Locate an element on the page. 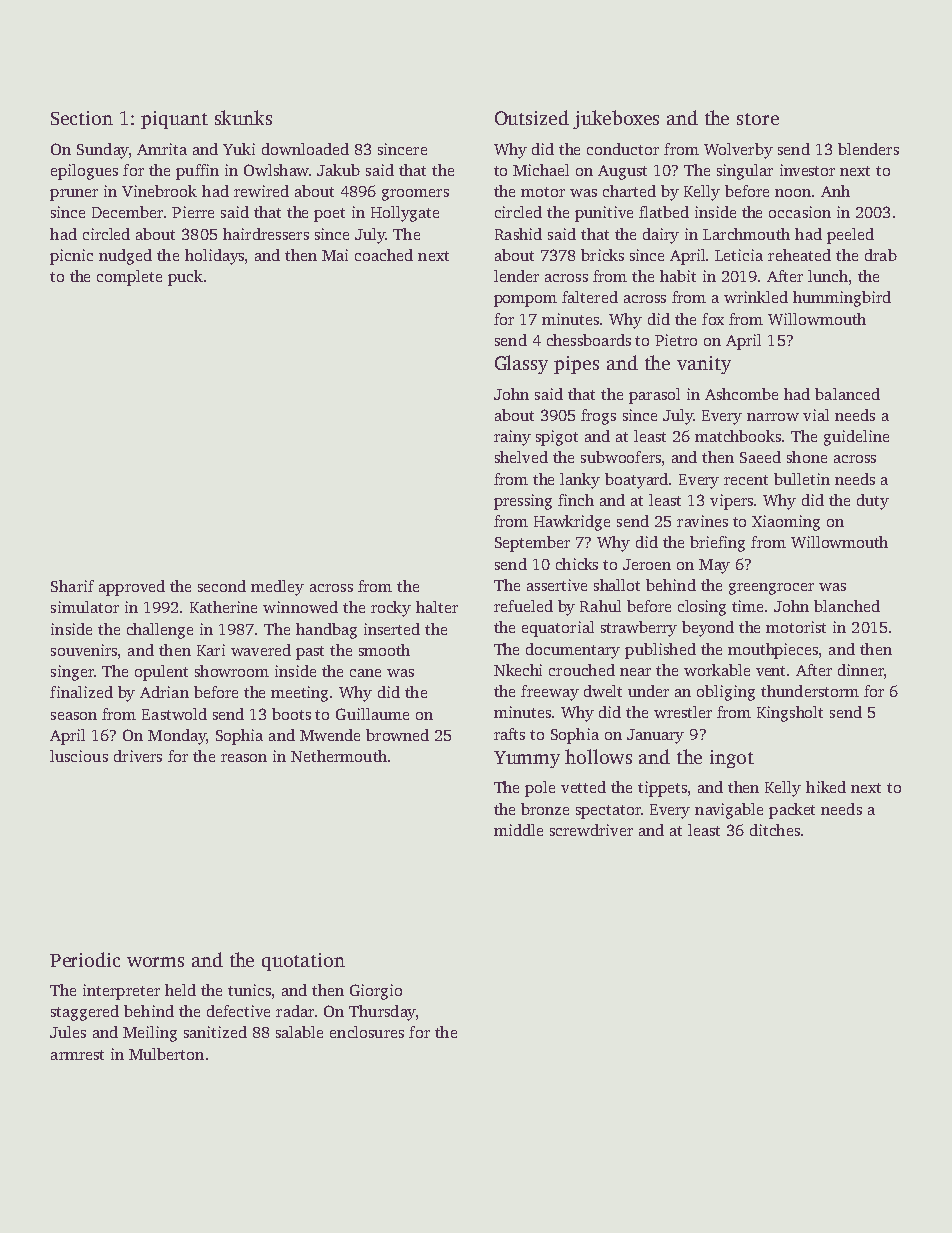 The image size is (952, 1233). pompom is located at coordinates (525, 301).
